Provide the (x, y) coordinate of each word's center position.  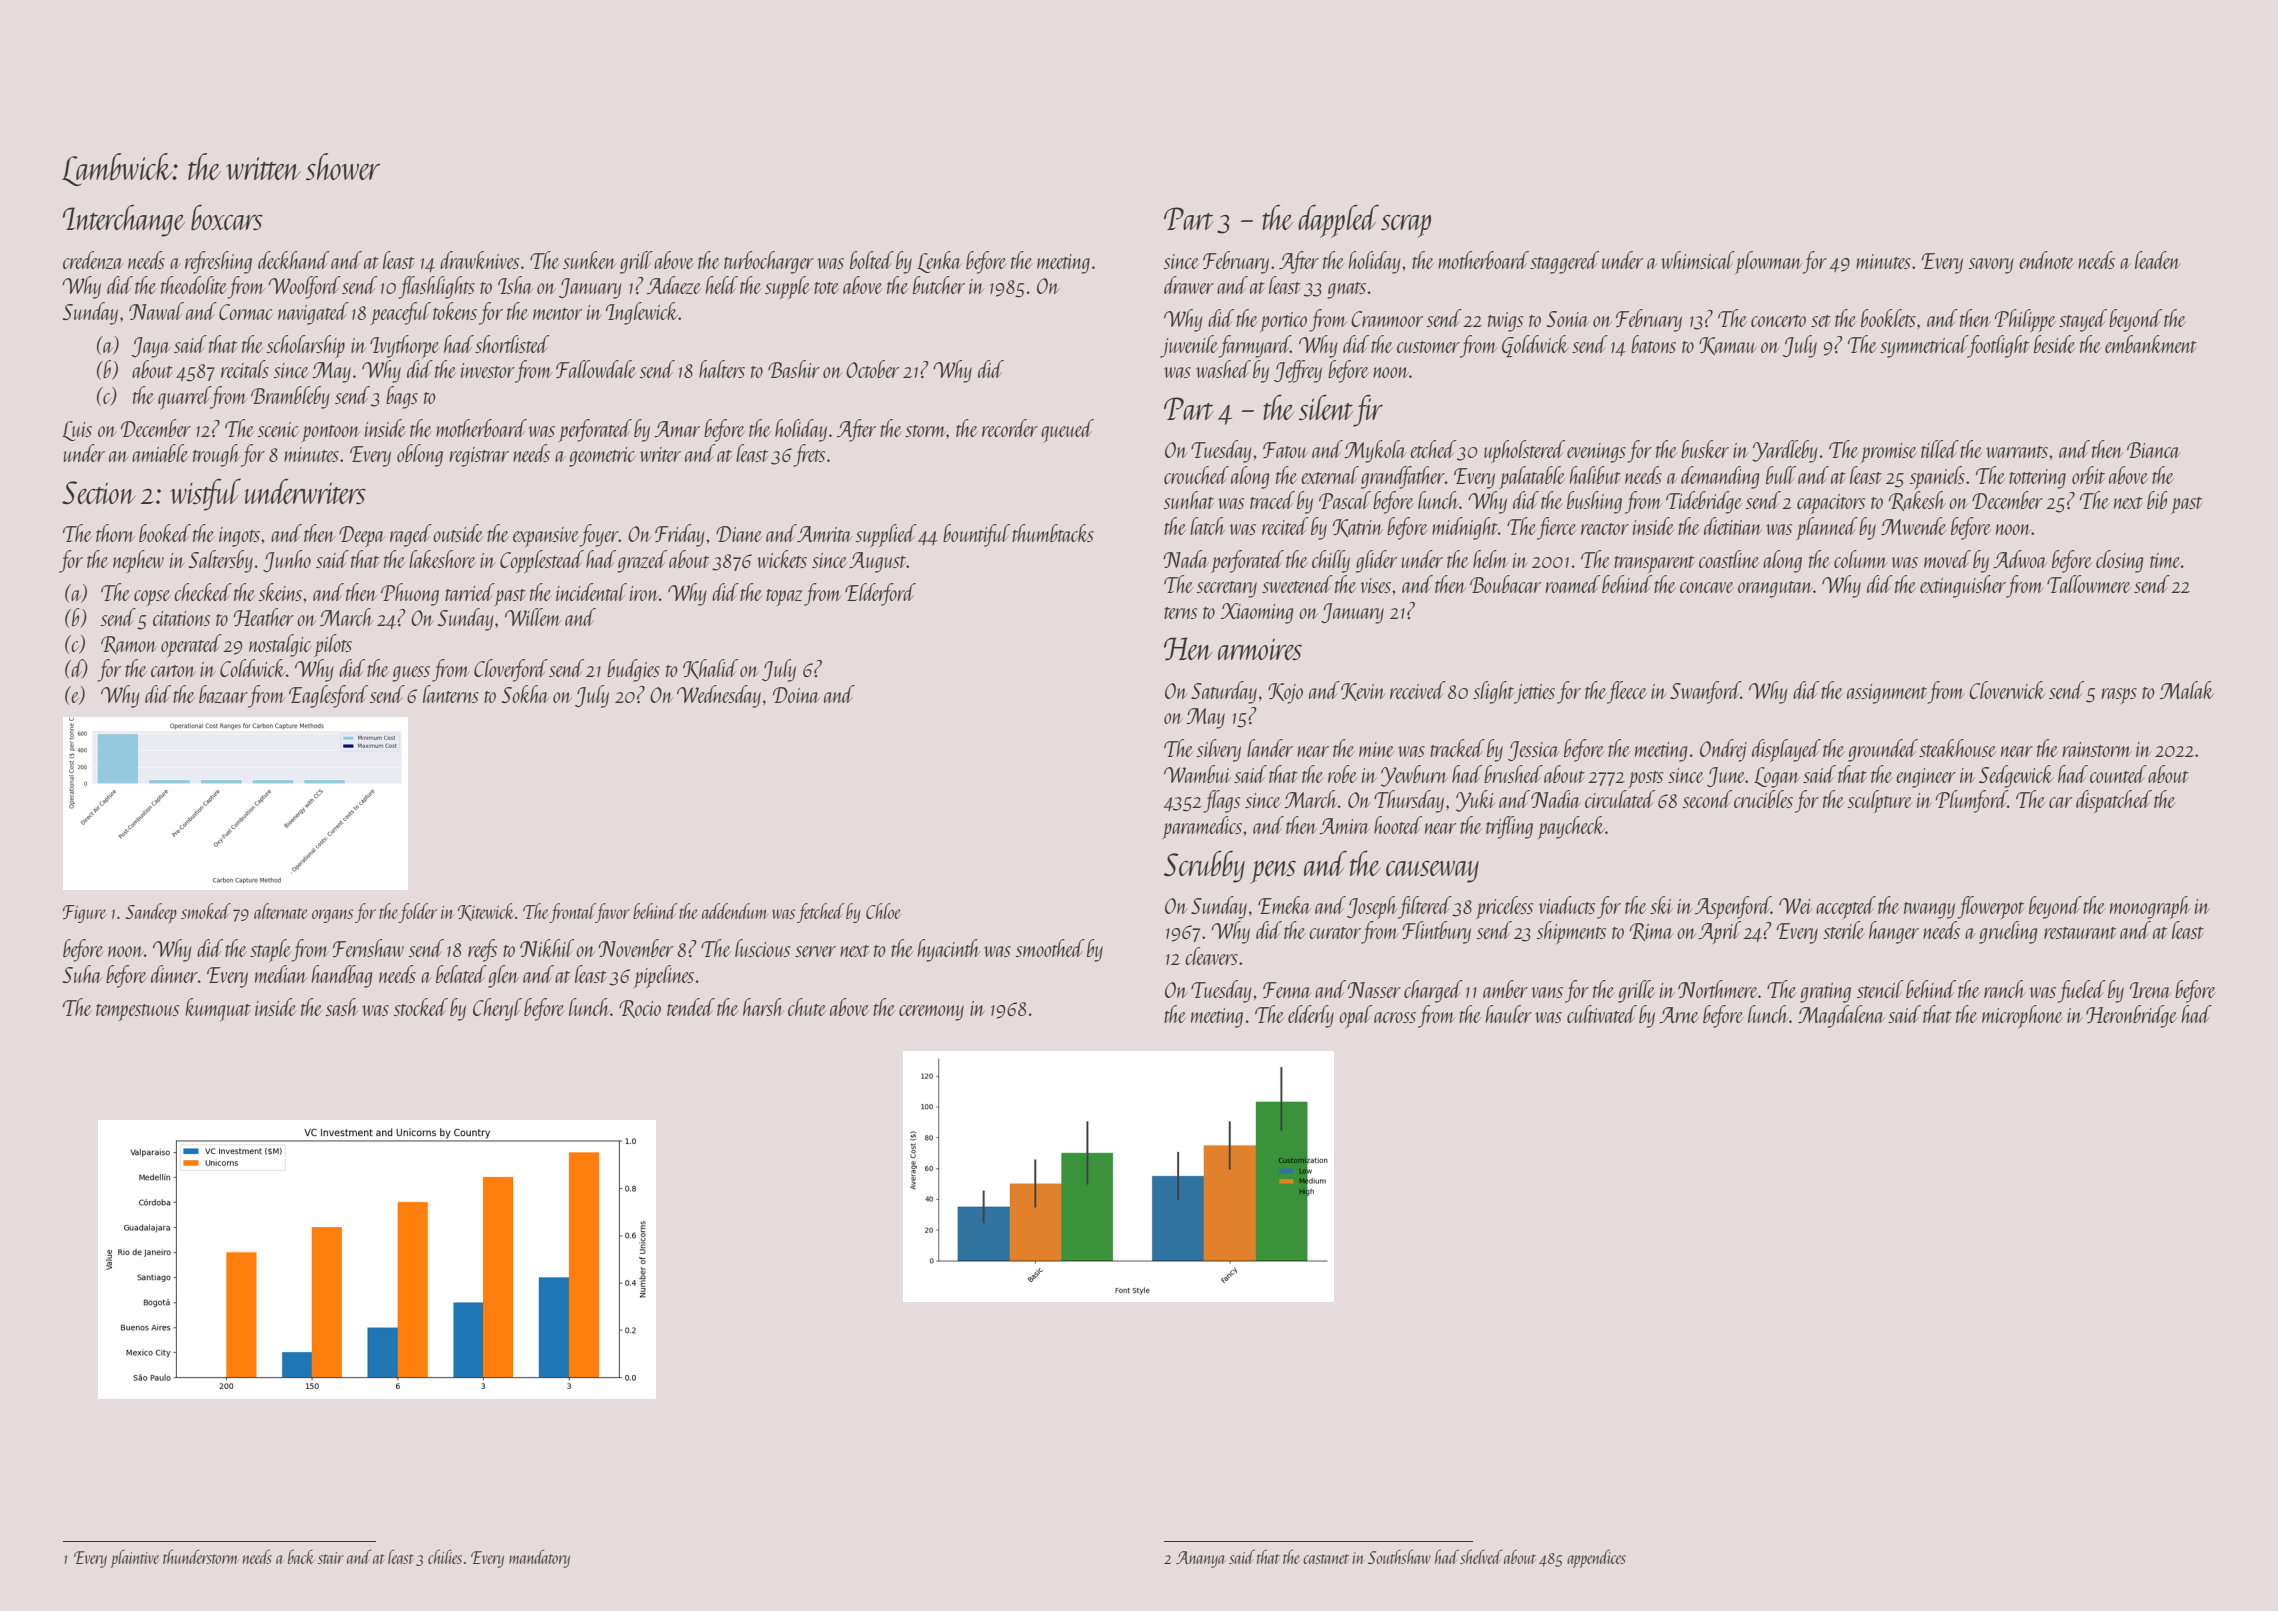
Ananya (1201, 1559)
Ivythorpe (405, 346)
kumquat (218, 1010)
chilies (445, 1556)
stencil (1880, 989)
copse (152, 598)
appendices (1596, 1558)
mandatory (539, 1558)
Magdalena (1841, 1016)
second (1707, 799)
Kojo (1285, 693)
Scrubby (1204, 866)
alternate (281, 911)
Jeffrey (1298, 371)
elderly (1311, 1016)
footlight (1998, 346)
